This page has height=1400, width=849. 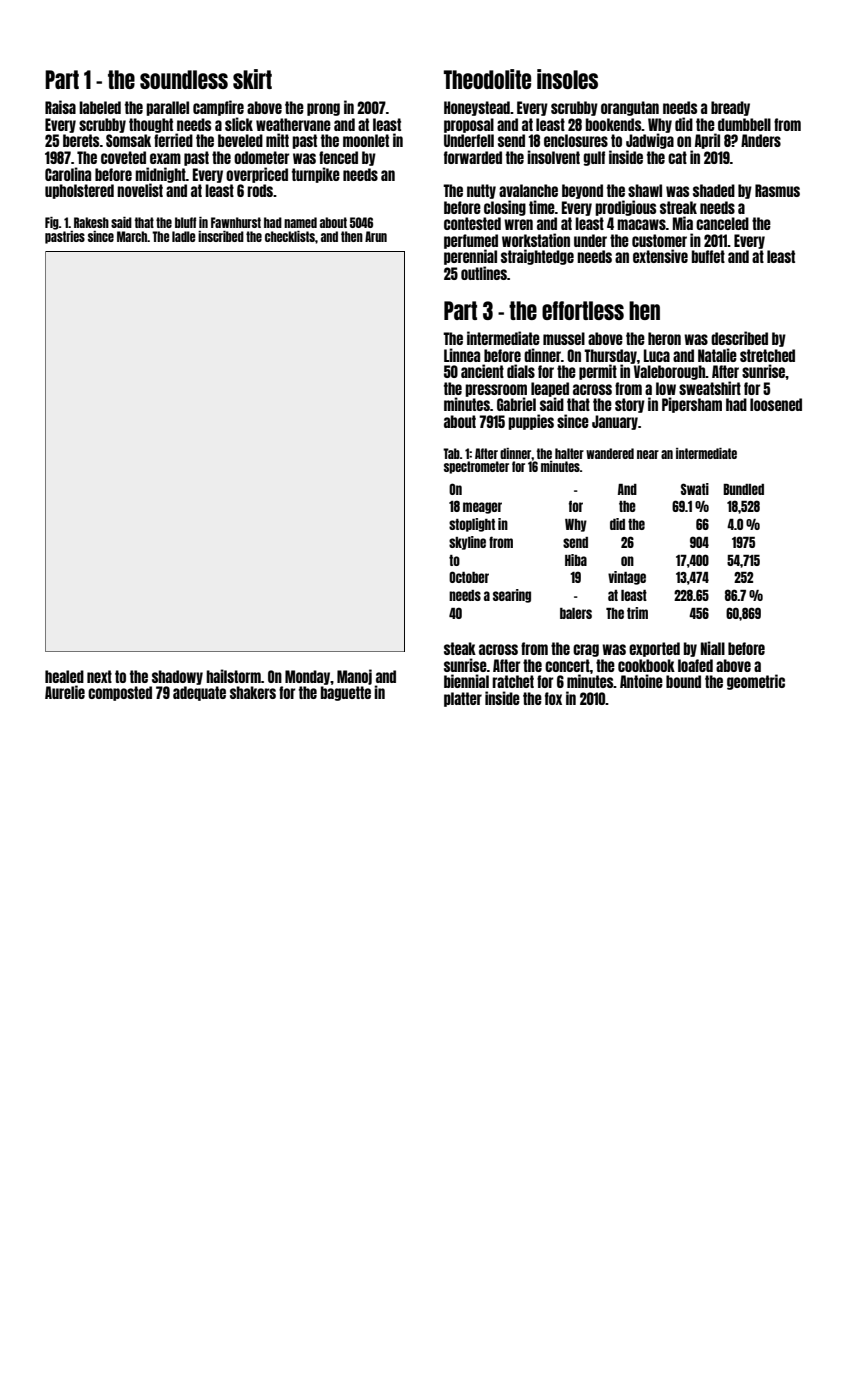 What do you see at coordinates (221, 236) in the page?
I see `inscribed` at bounding box center [221, 236].
